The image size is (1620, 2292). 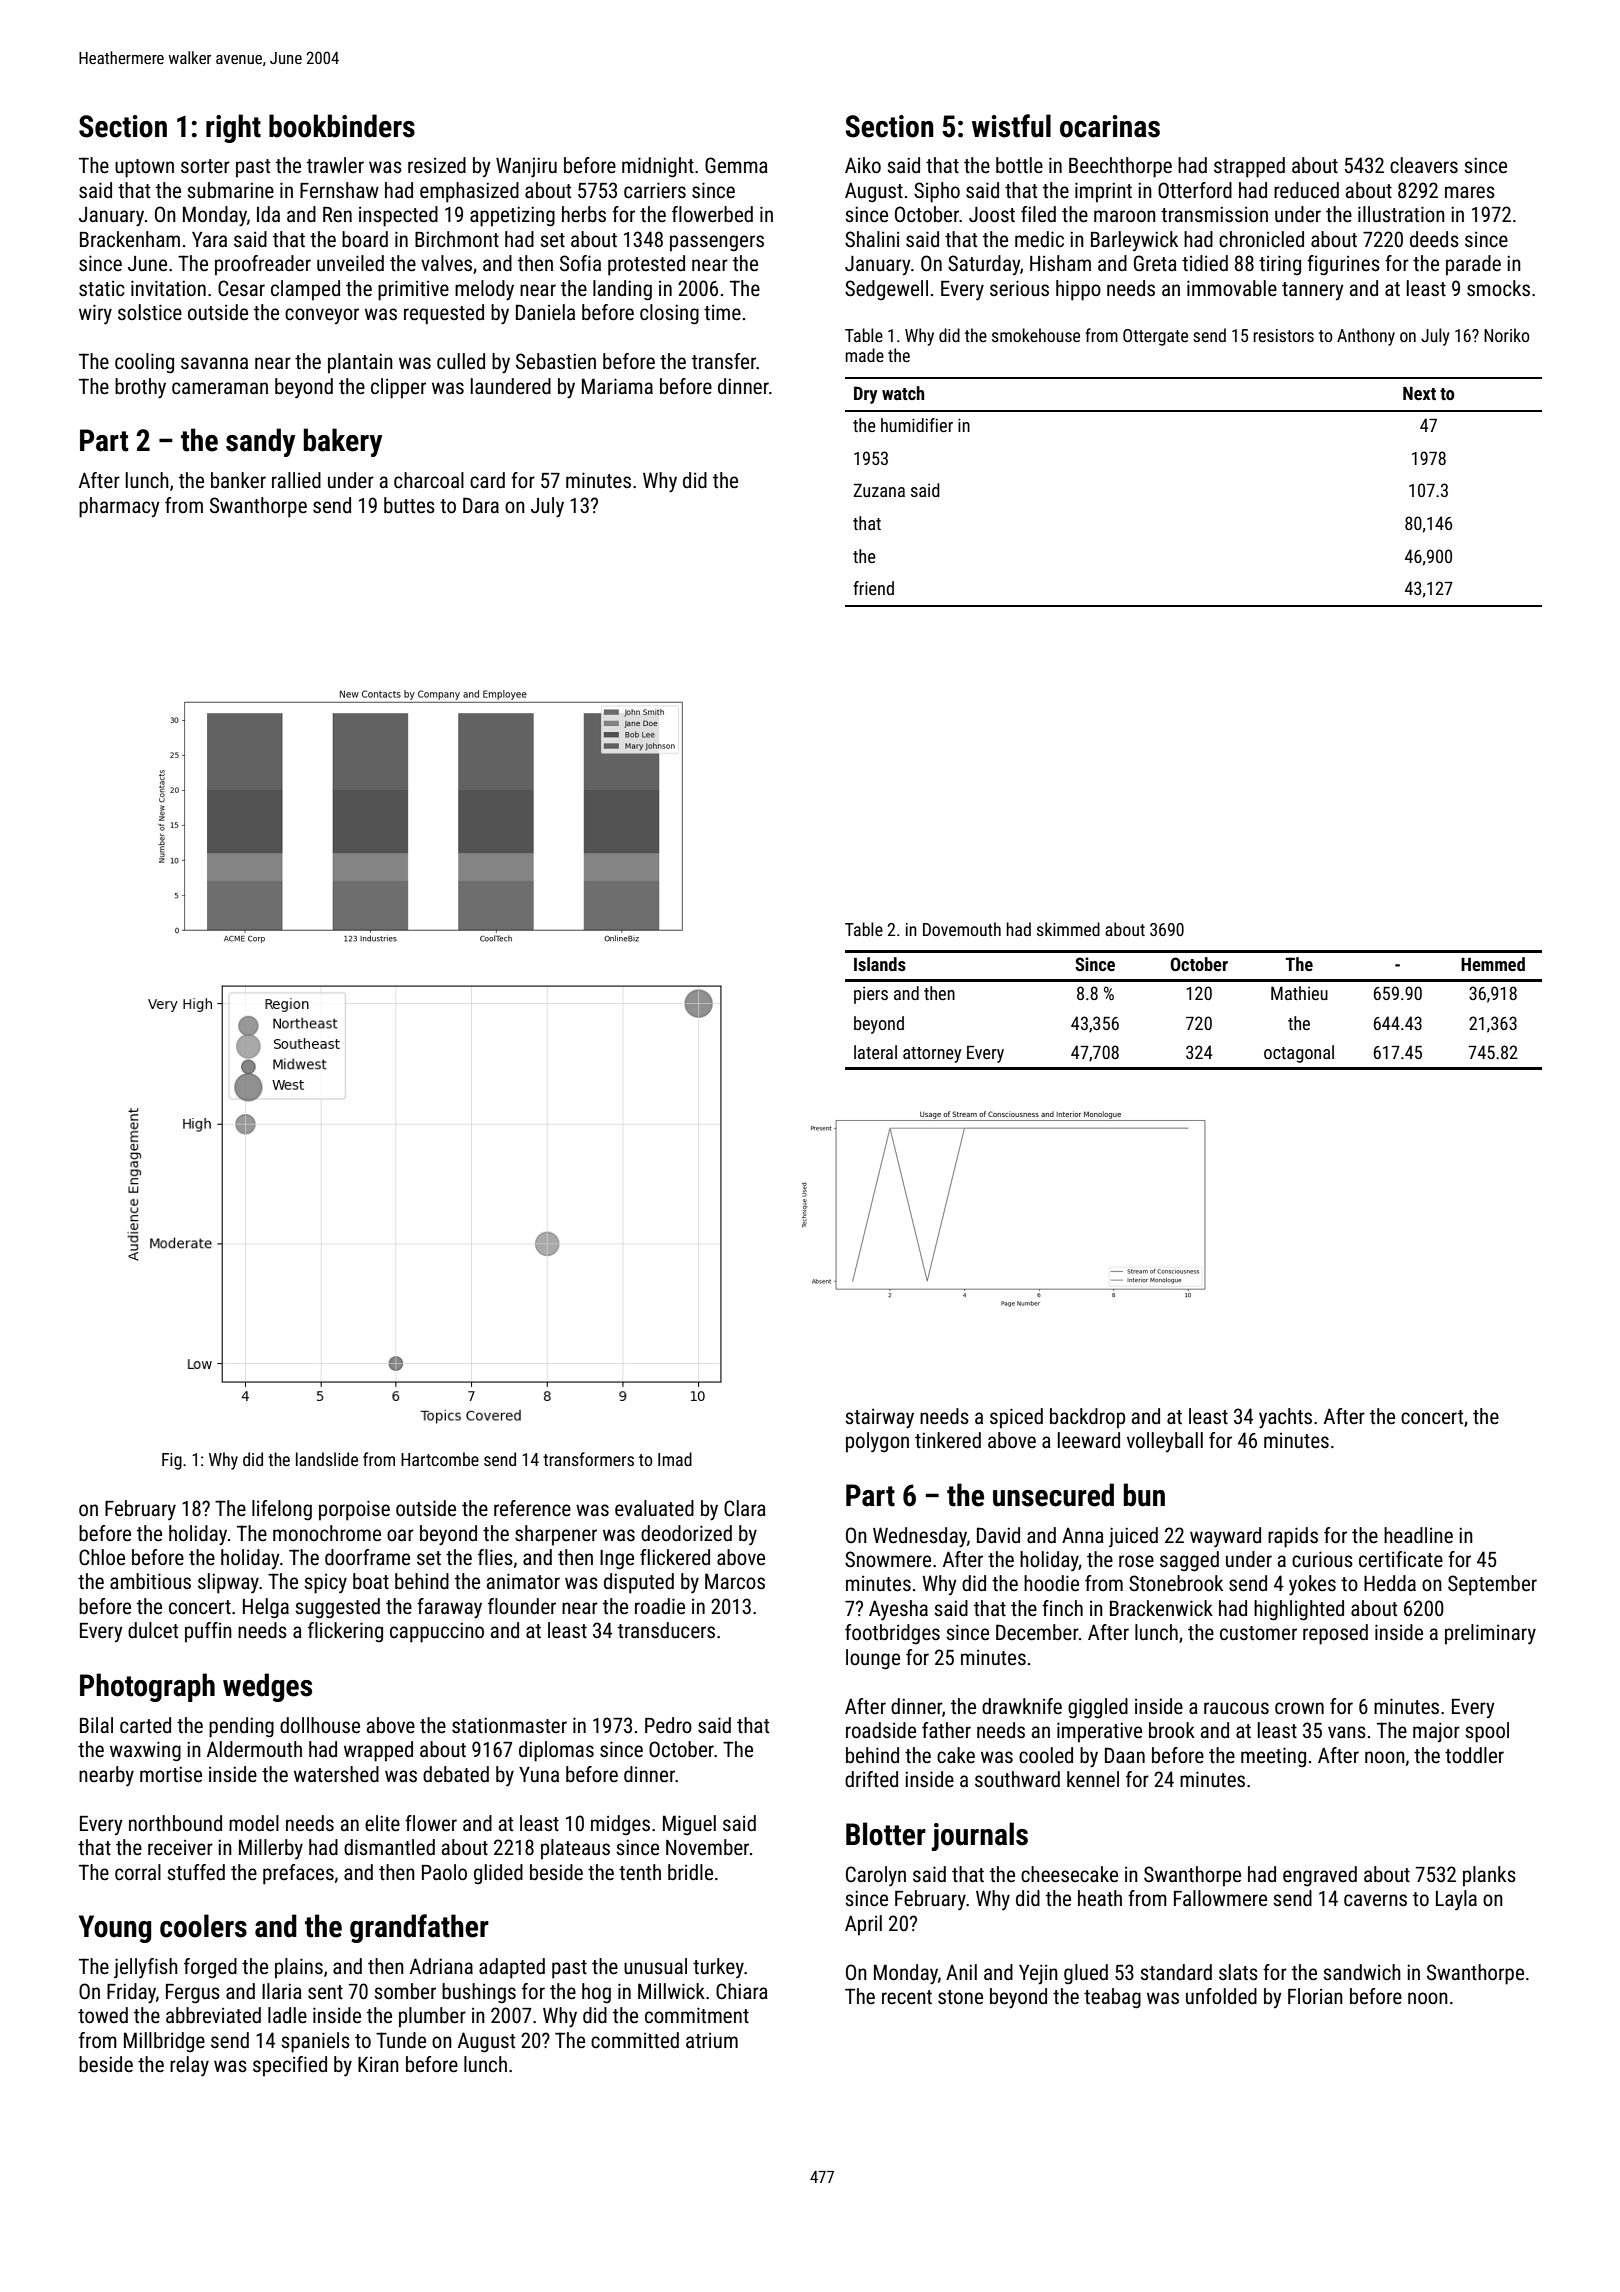 What do you see at coordinates (498, 1874) in the image?
I see `glided` at bounding box center [498, 1874].
